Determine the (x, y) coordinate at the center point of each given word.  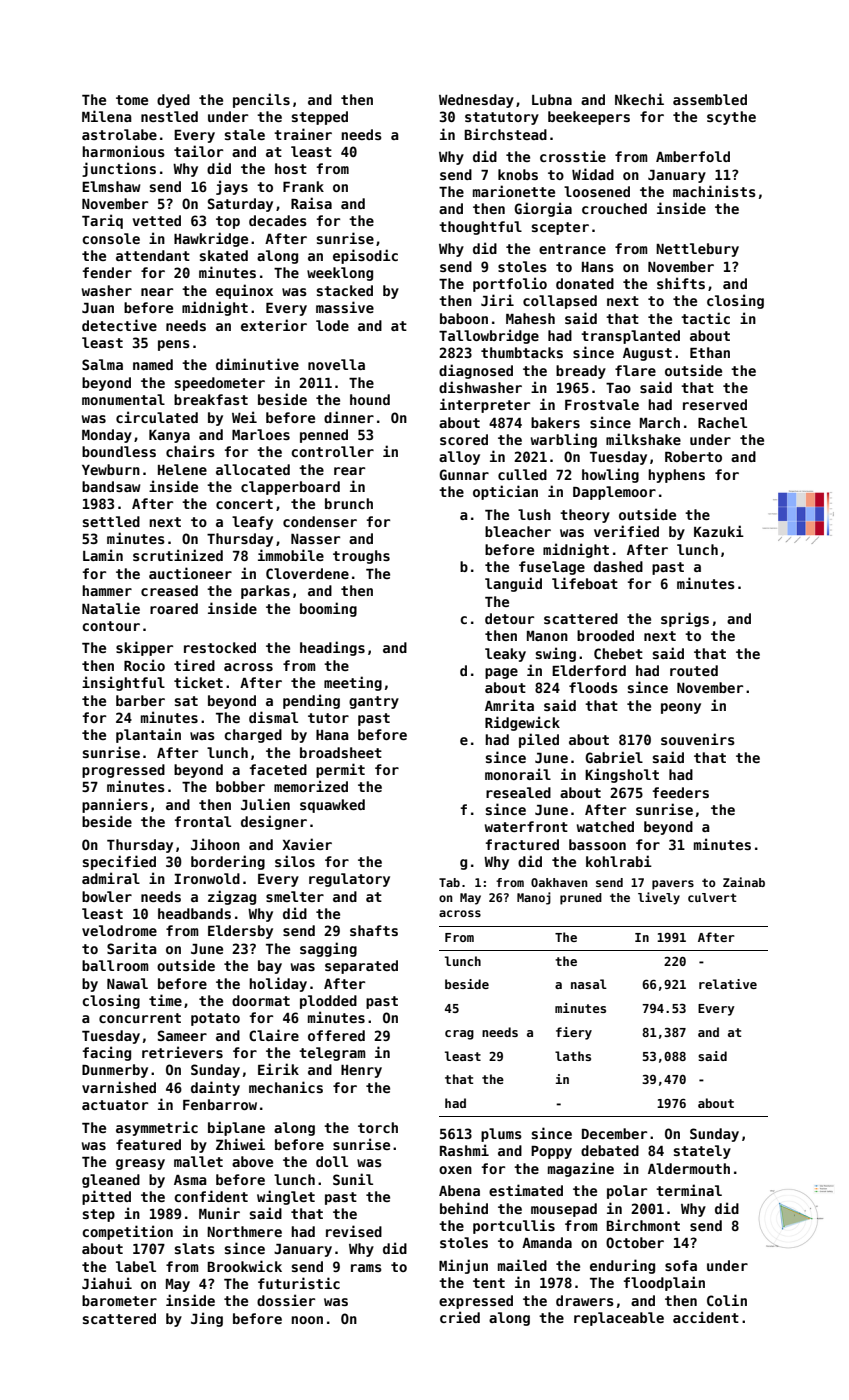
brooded (605, 635)
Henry (361, 1071)
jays (232, 187)
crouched (614, 208)
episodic (365, 256)
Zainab (744, 882)
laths (573, 1056)
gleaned (111, 1181)
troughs (361, 557)
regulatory (349, 880)
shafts (374, 930)
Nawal (127, 983)
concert (244, 504)
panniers (115, 805)
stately (702, 1152)
